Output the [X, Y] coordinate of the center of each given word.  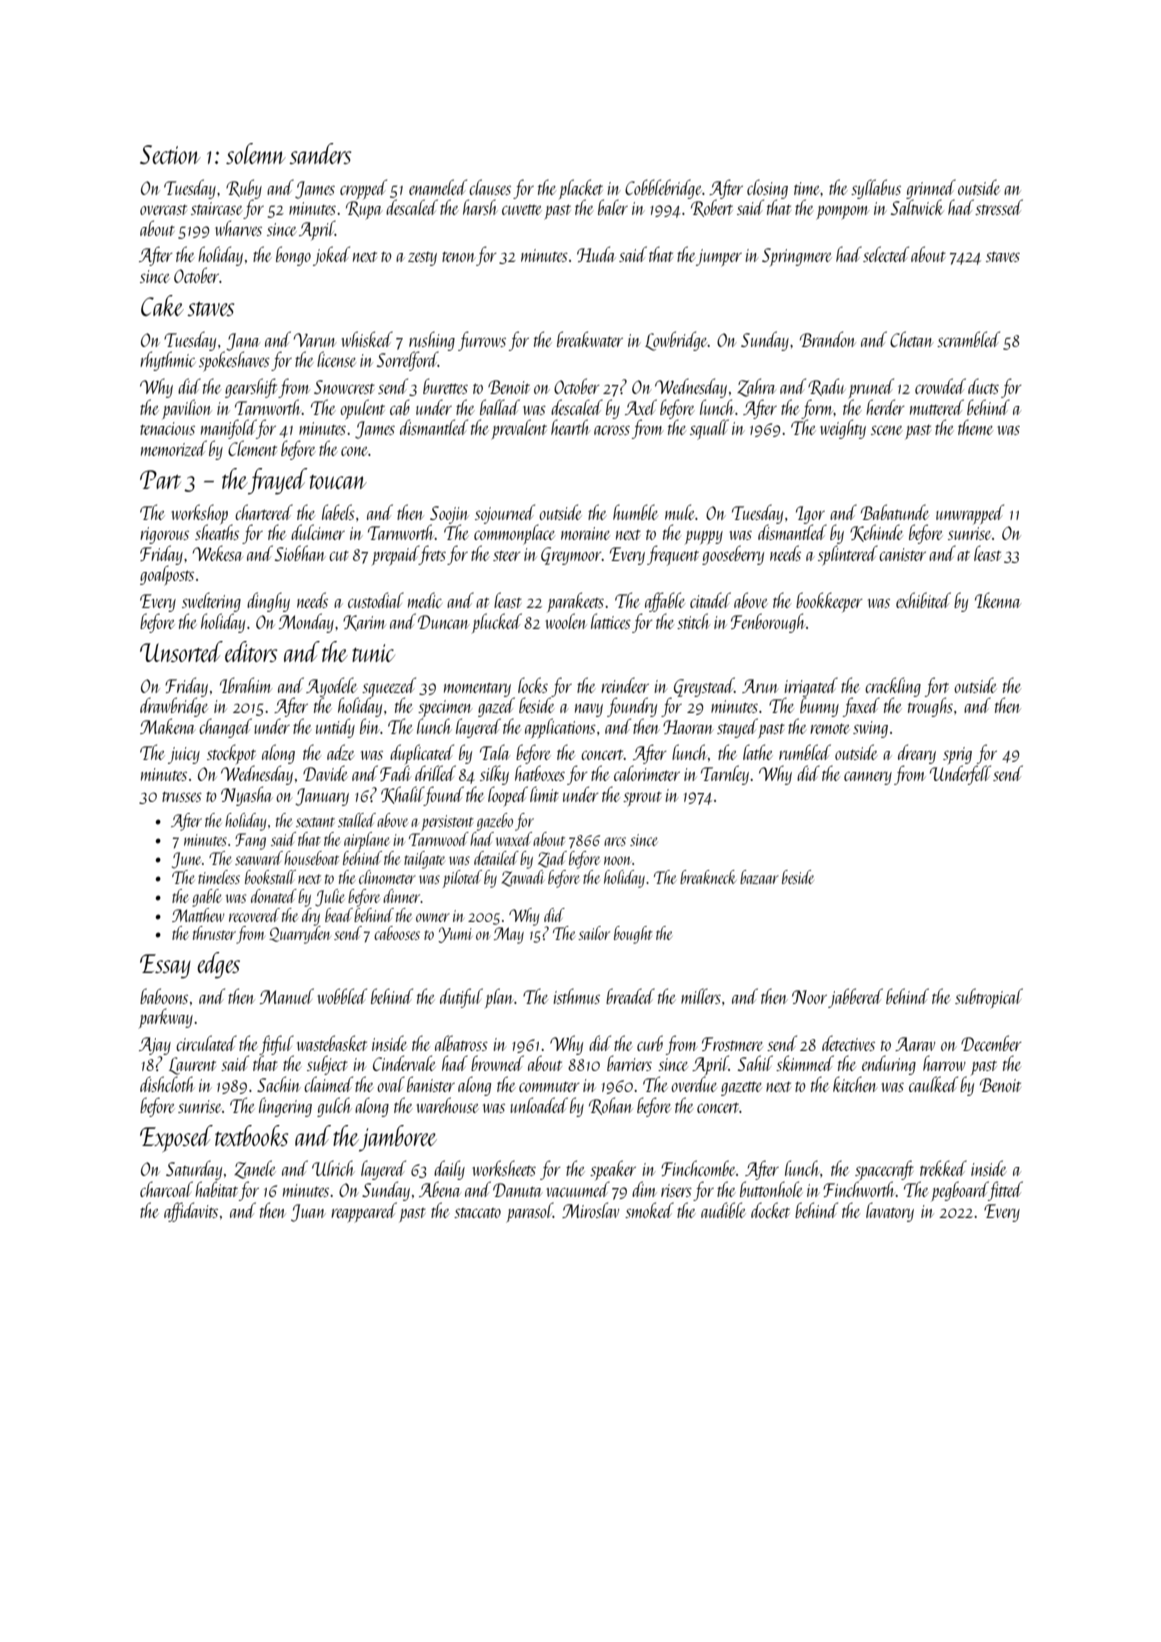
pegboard [960, 1191]
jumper [719, 258]
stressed [999, 207]
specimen [445, 708]
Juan [308, 1213]
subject [327, 1065]
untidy [335, 728]
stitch [693, 621]
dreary [917, 754]
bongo [293, 256]
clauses [490, 187]
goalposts [167, 575]
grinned [931, 189]
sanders [320, 153]
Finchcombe [698, 1168]
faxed [861, 707]
